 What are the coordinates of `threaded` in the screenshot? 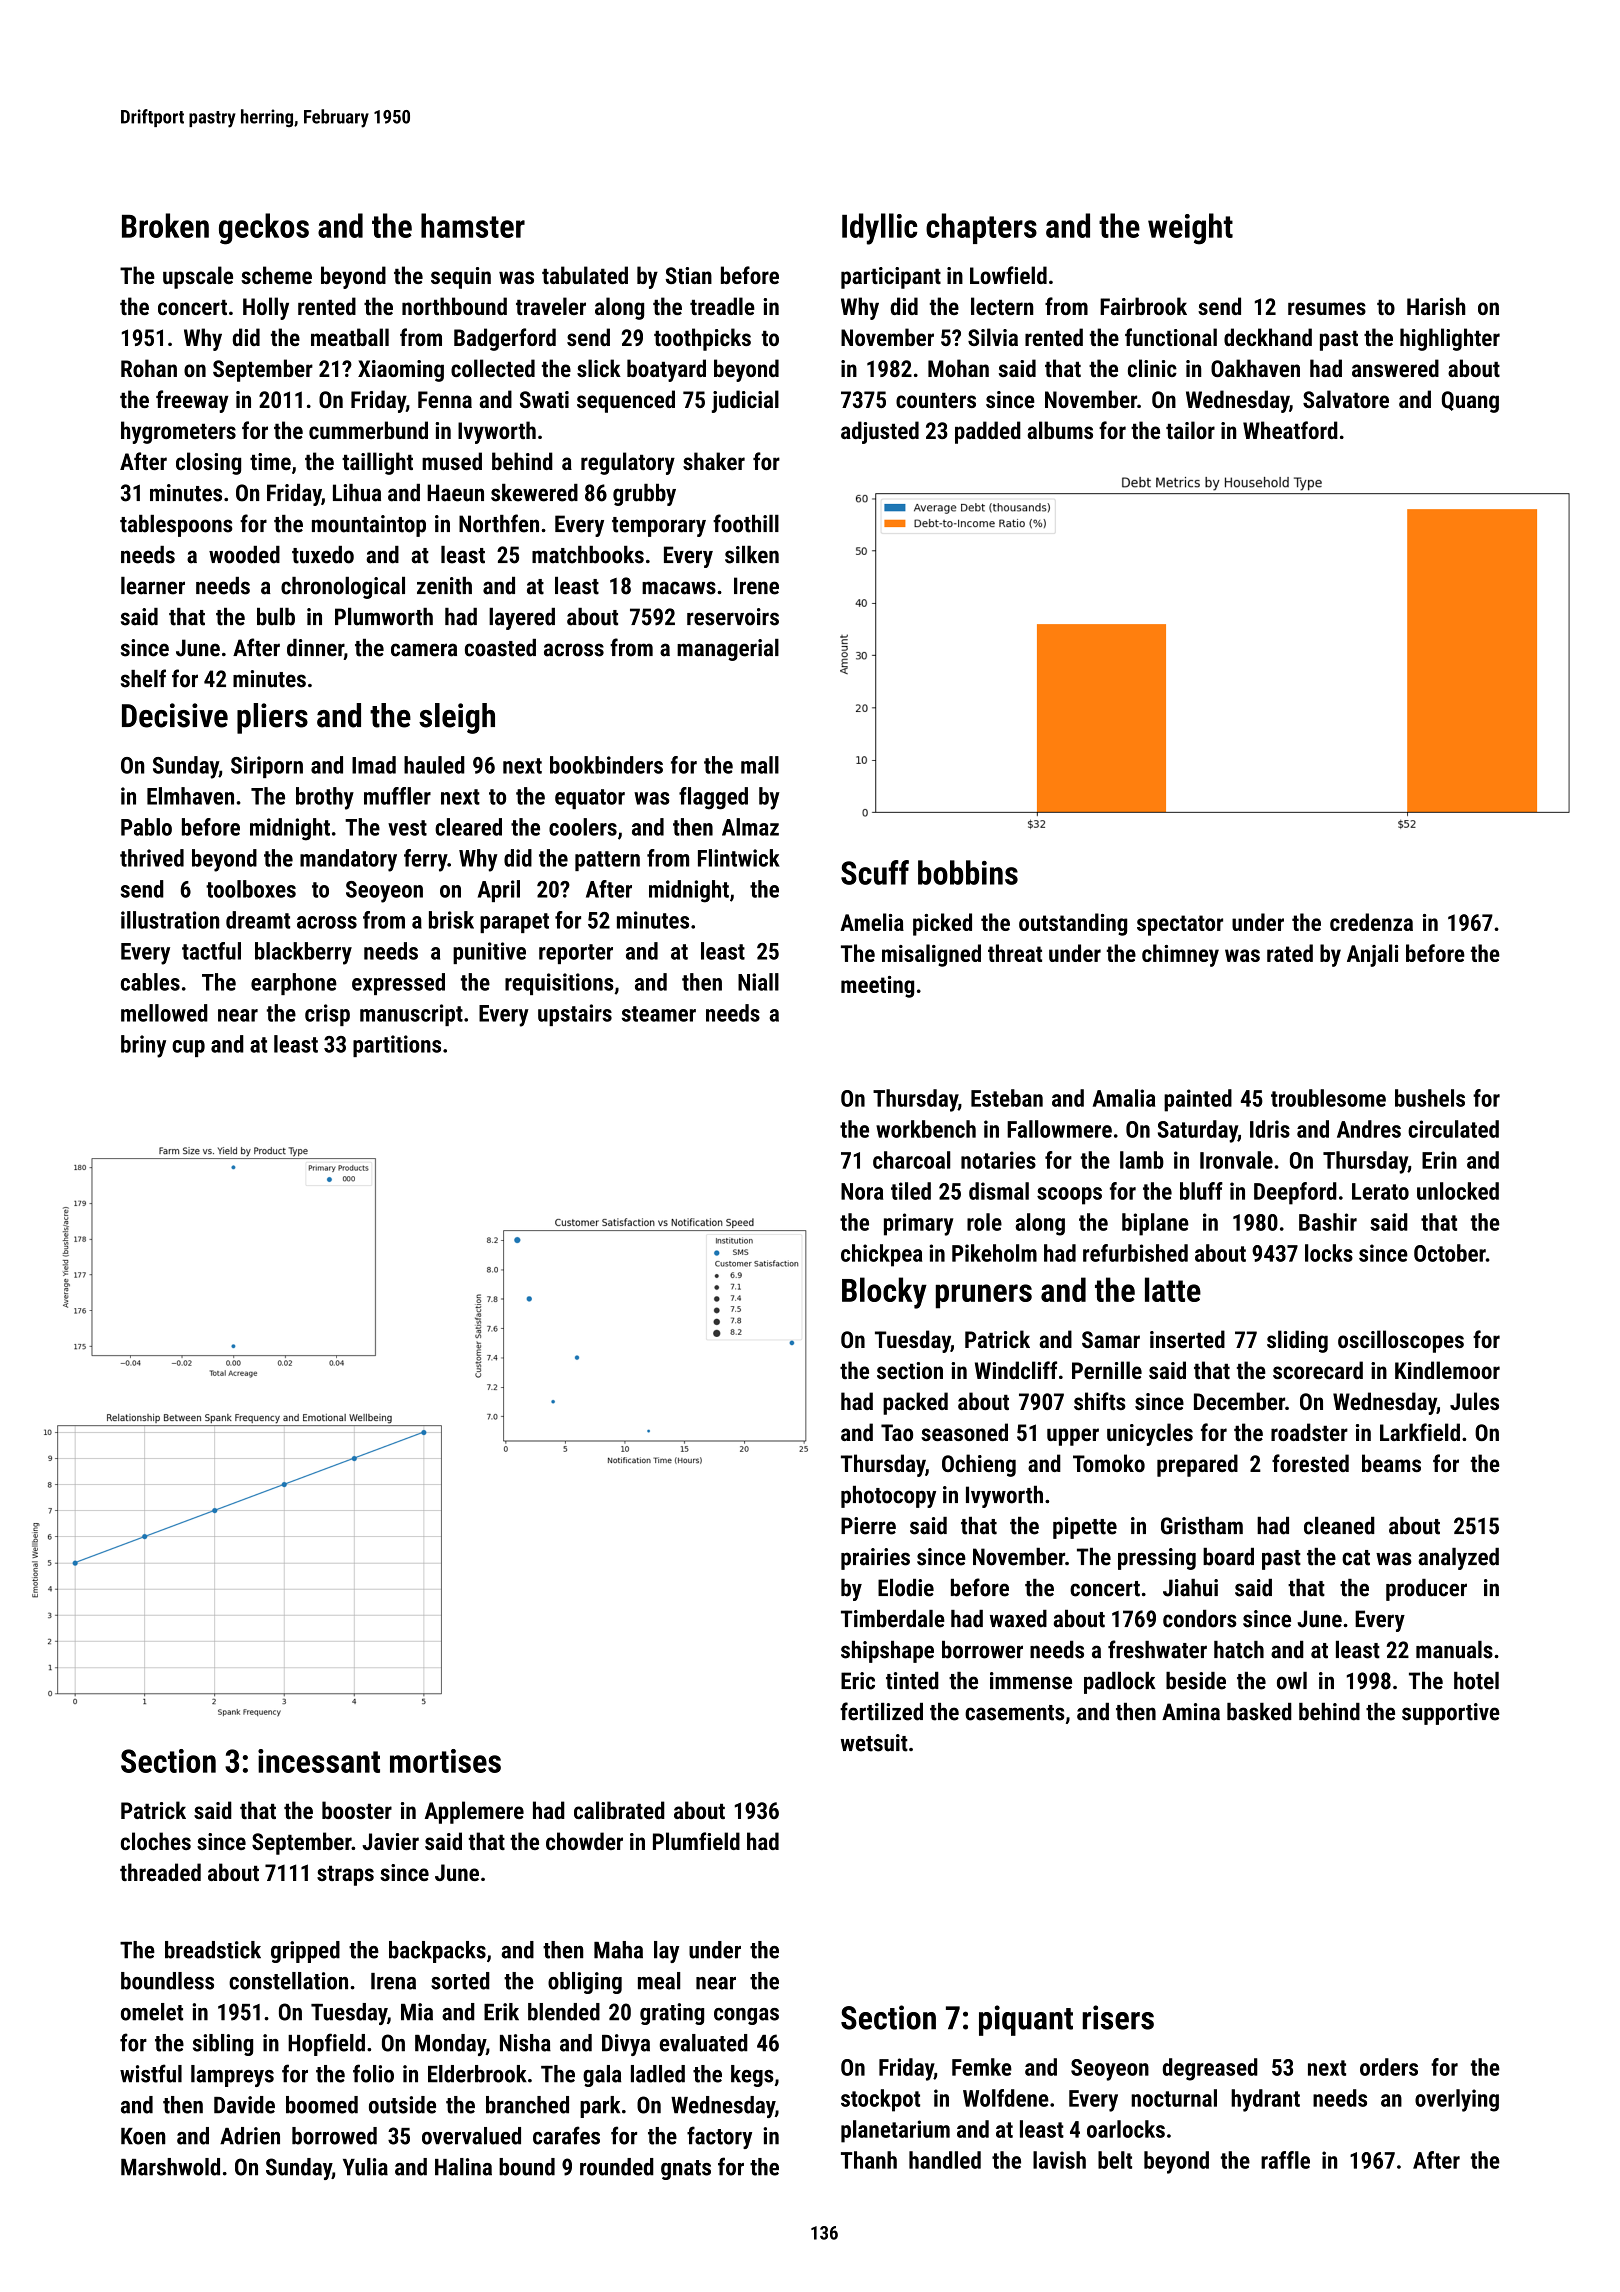 It's located at (160, 1872).
